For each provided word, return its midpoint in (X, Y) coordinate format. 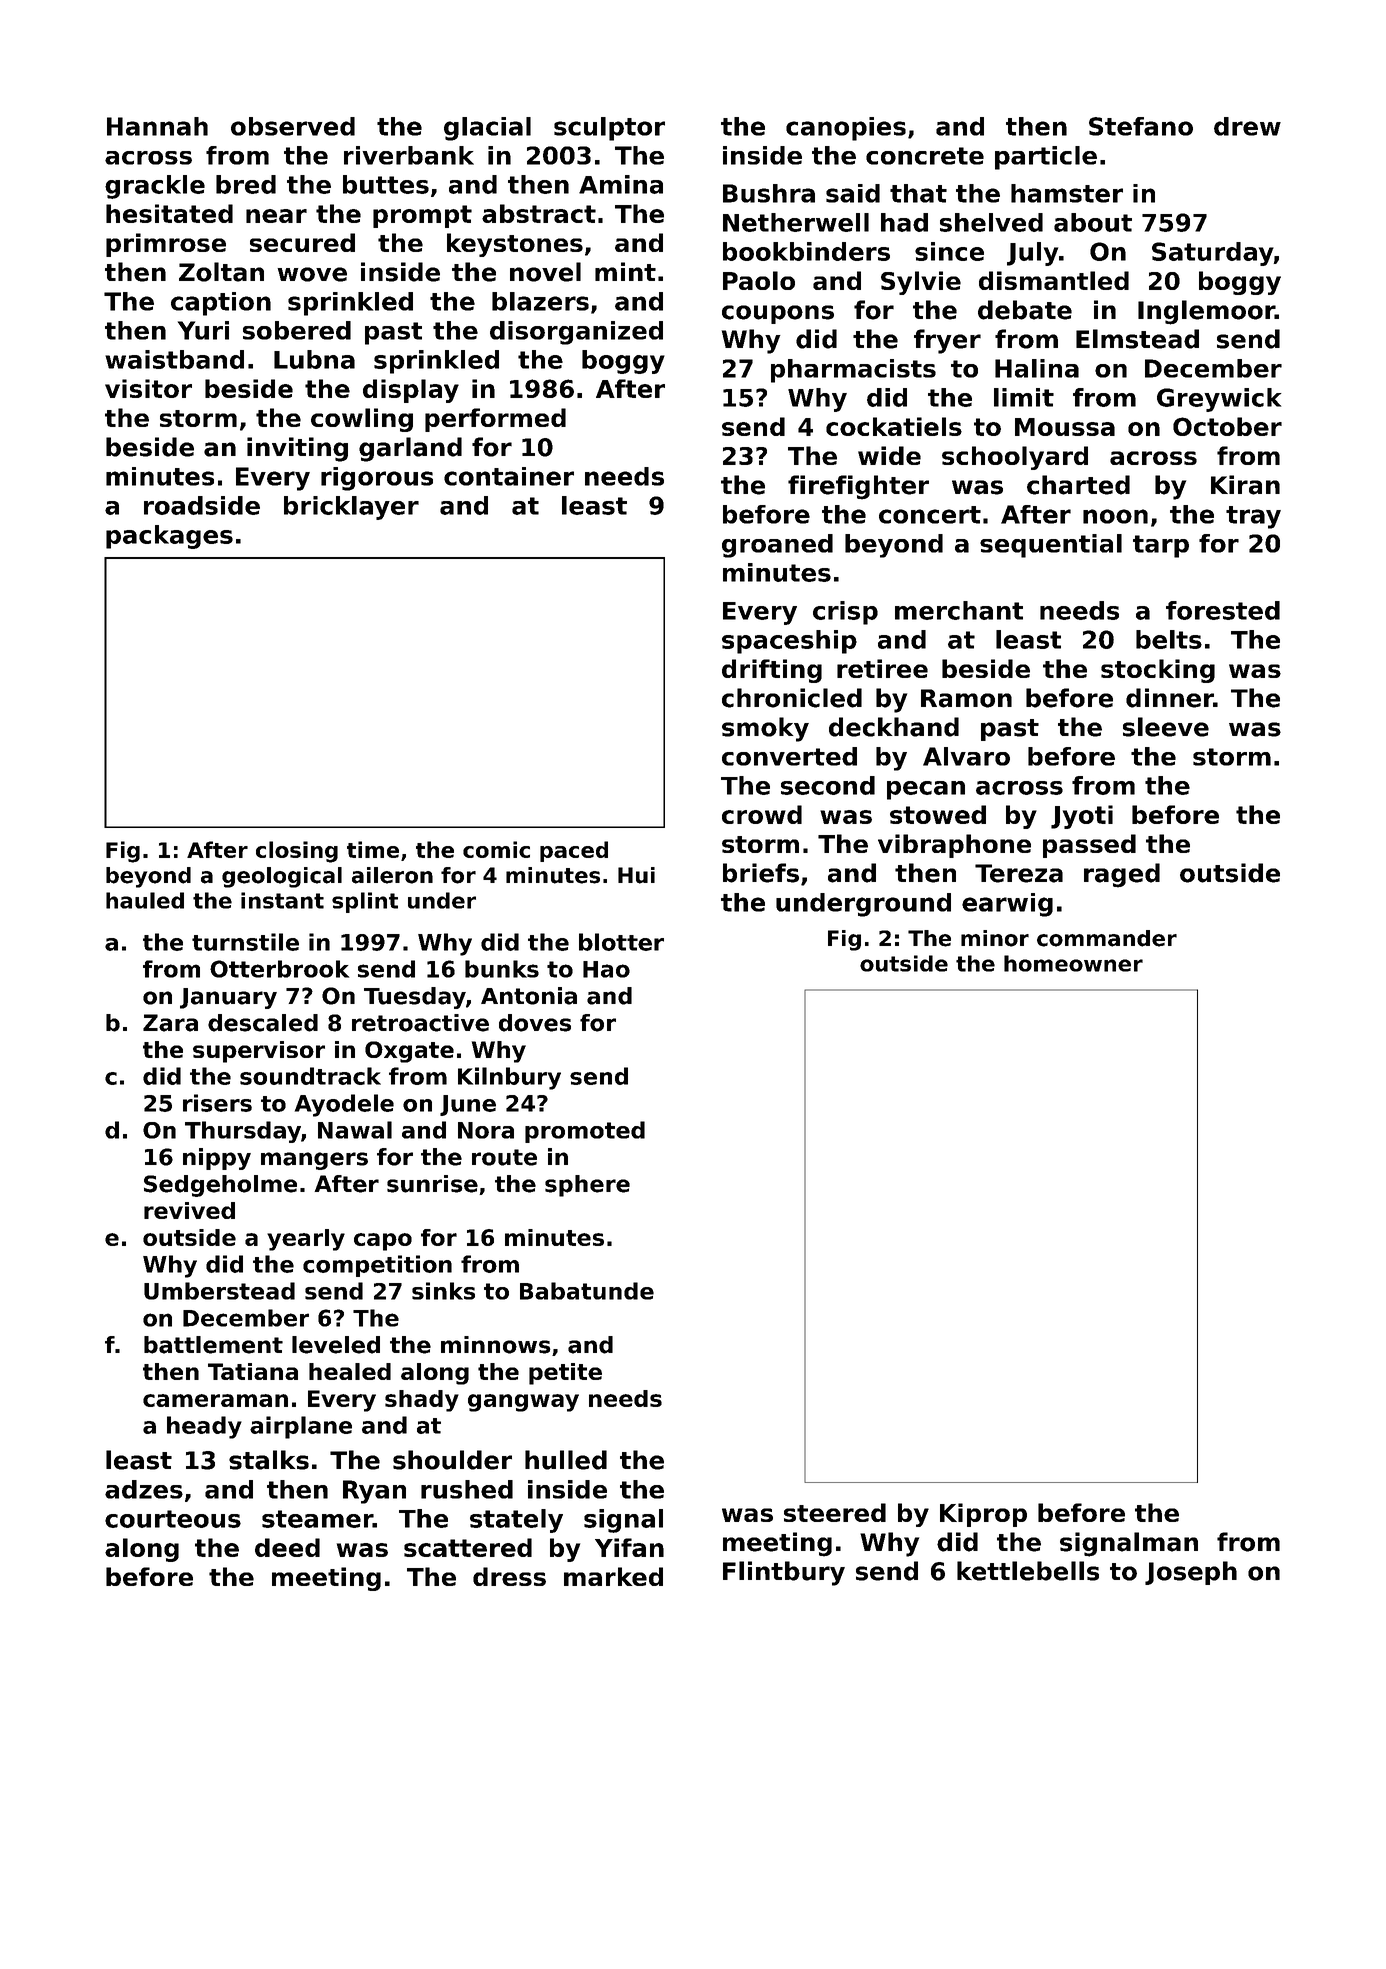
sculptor (609, 129)
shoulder (452, 1460)
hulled (566, 1460)
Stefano (1141, 126)
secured (302, 242)
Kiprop (983, 1515)
